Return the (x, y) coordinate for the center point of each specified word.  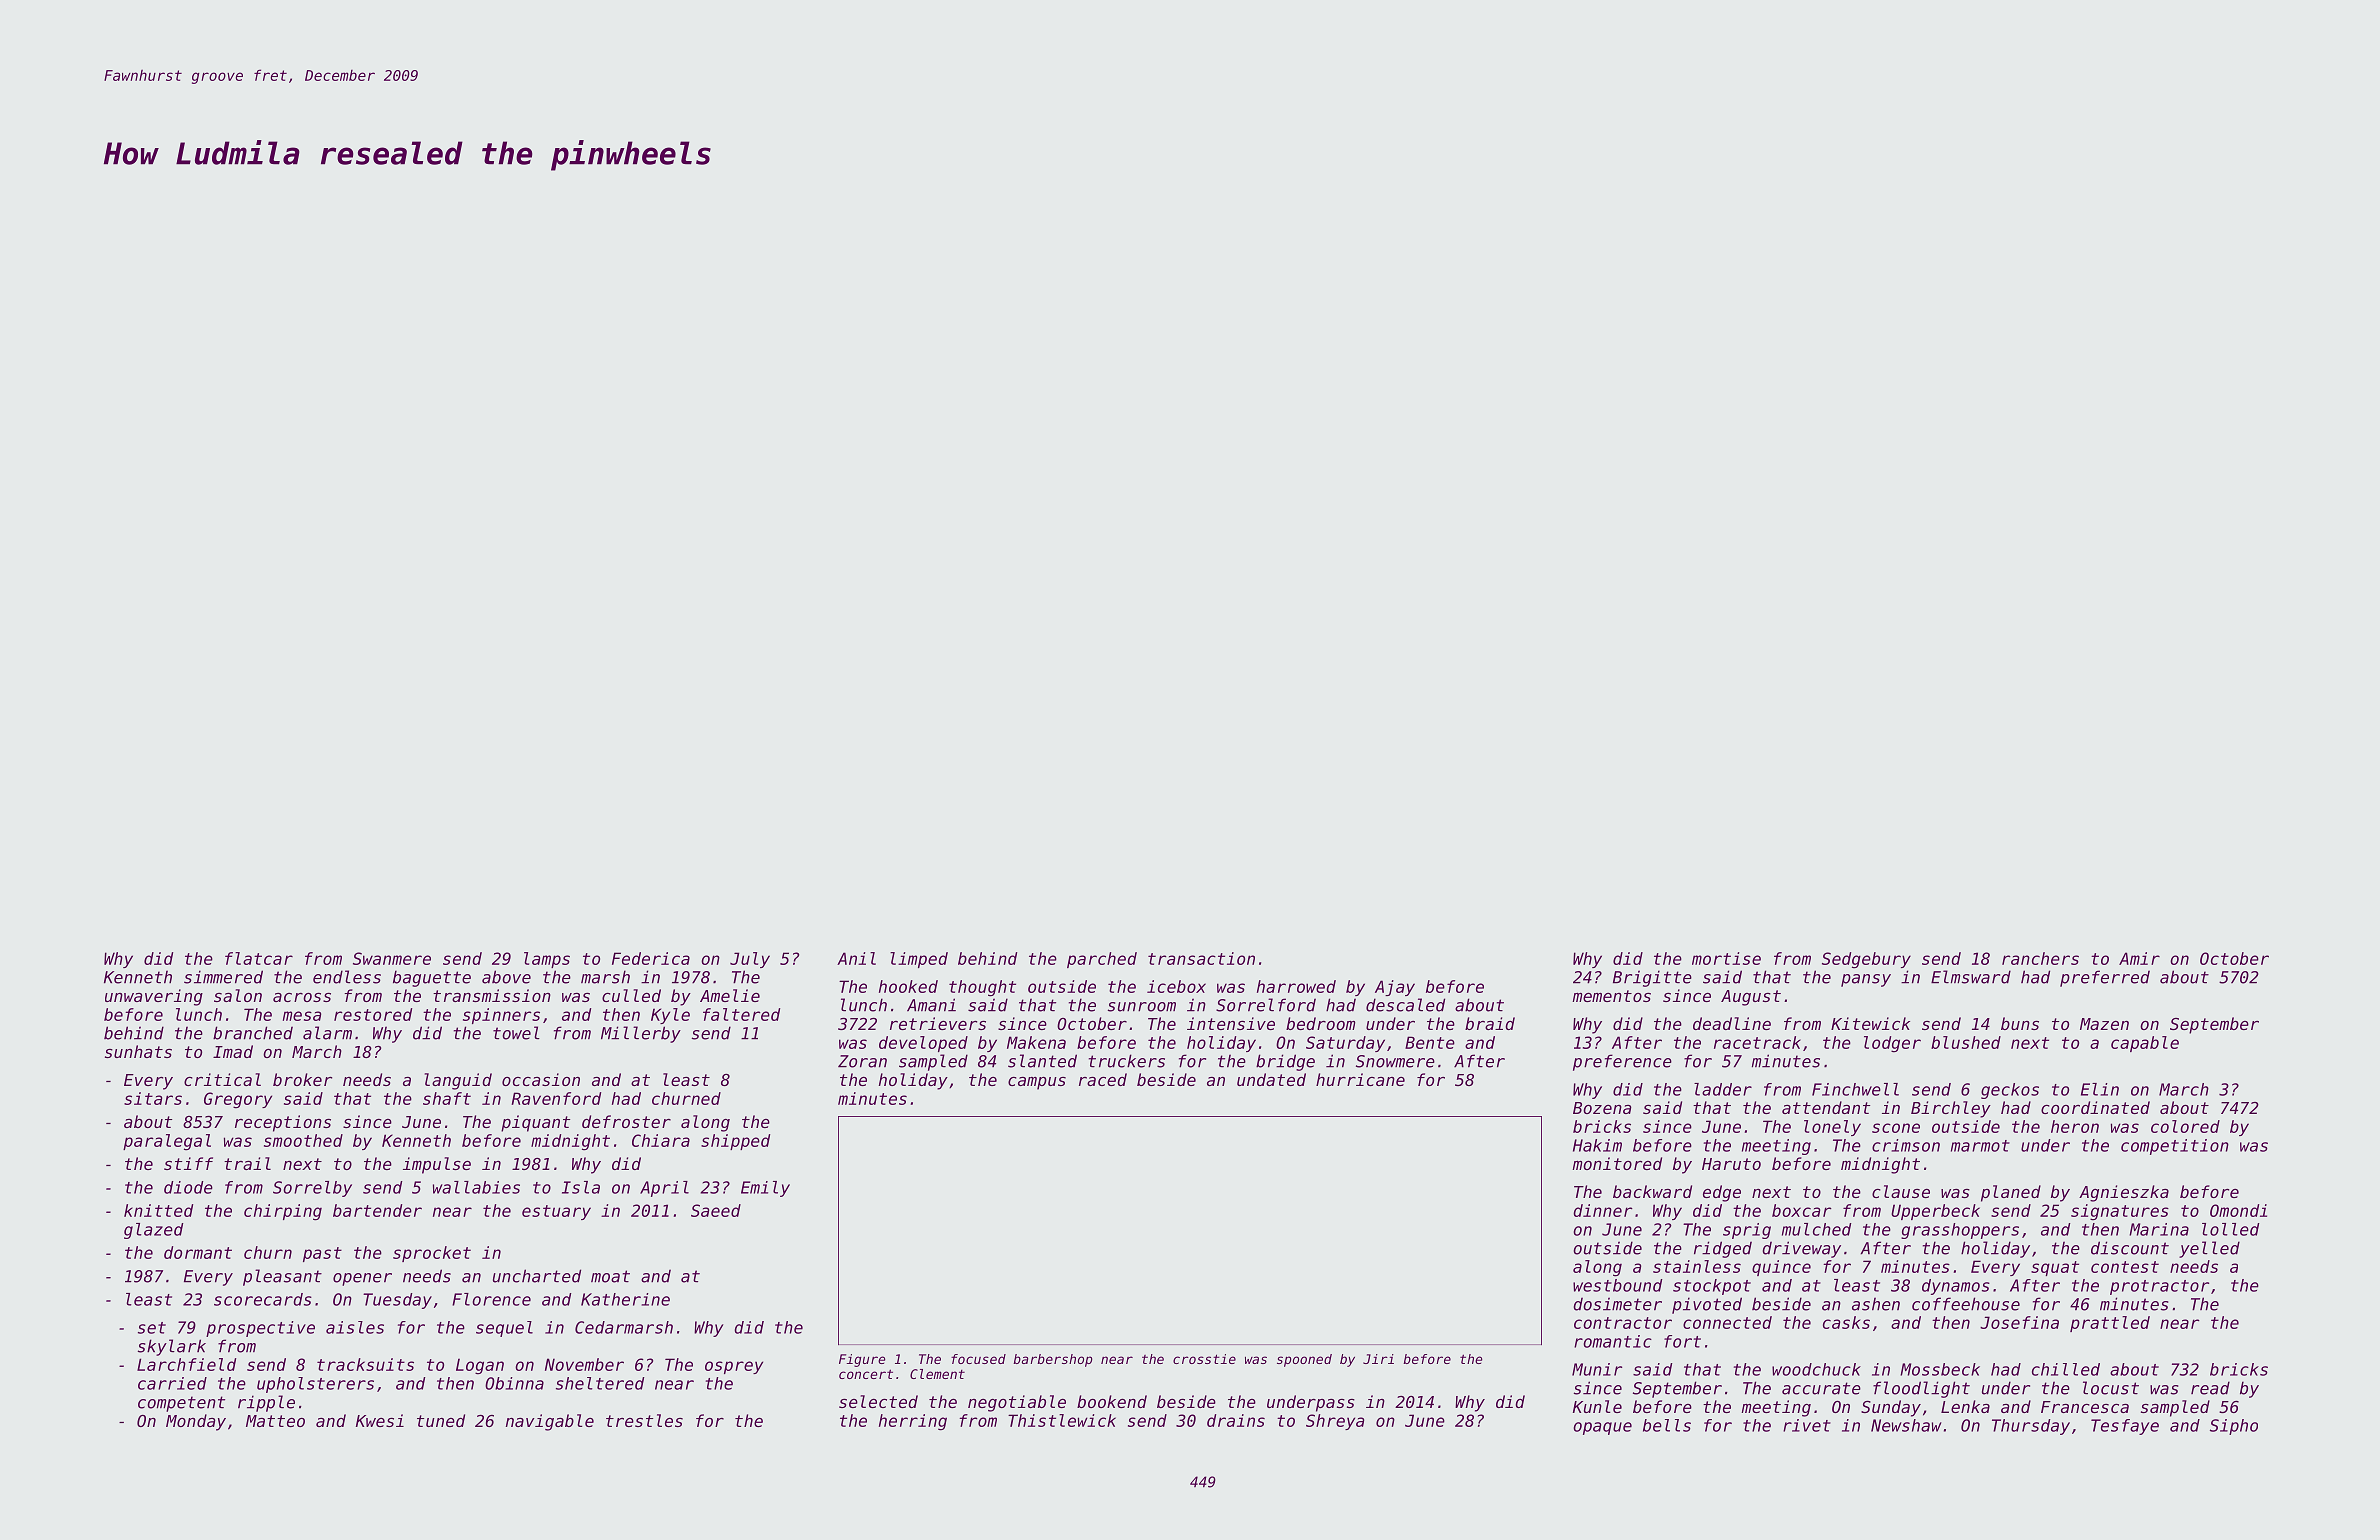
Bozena (1602, 1108)
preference (1622, 1062)
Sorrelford (1266, 1005)
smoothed (303, 1140)
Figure (862, 1360)
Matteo (275, 1421)
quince (1781, 1268)
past (322, 1254)
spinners (501, 1016)
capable (2145, 1044)
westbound (1618, 1285)
